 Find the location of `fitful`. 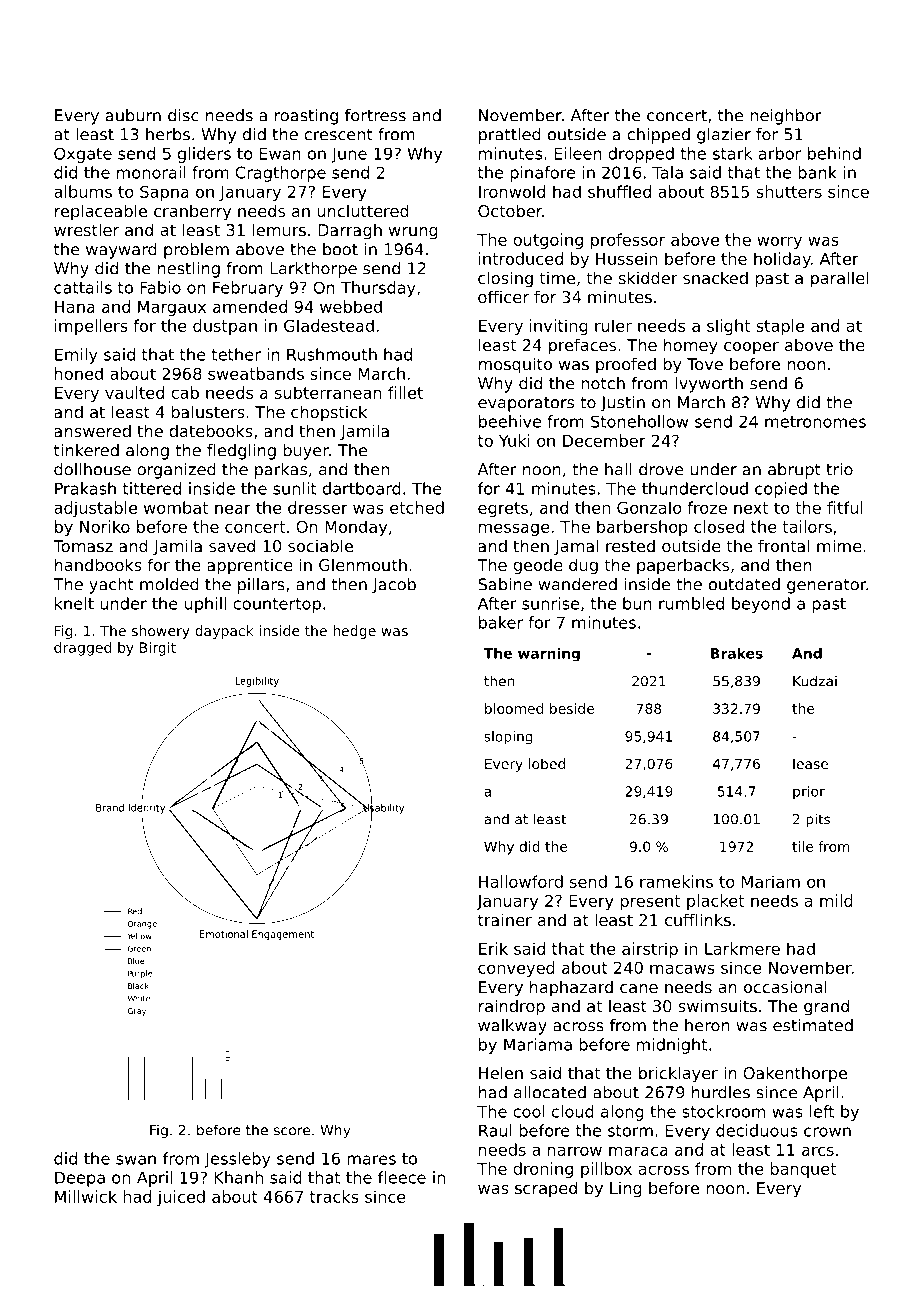

fitful is located at coordinates (844, 507).
